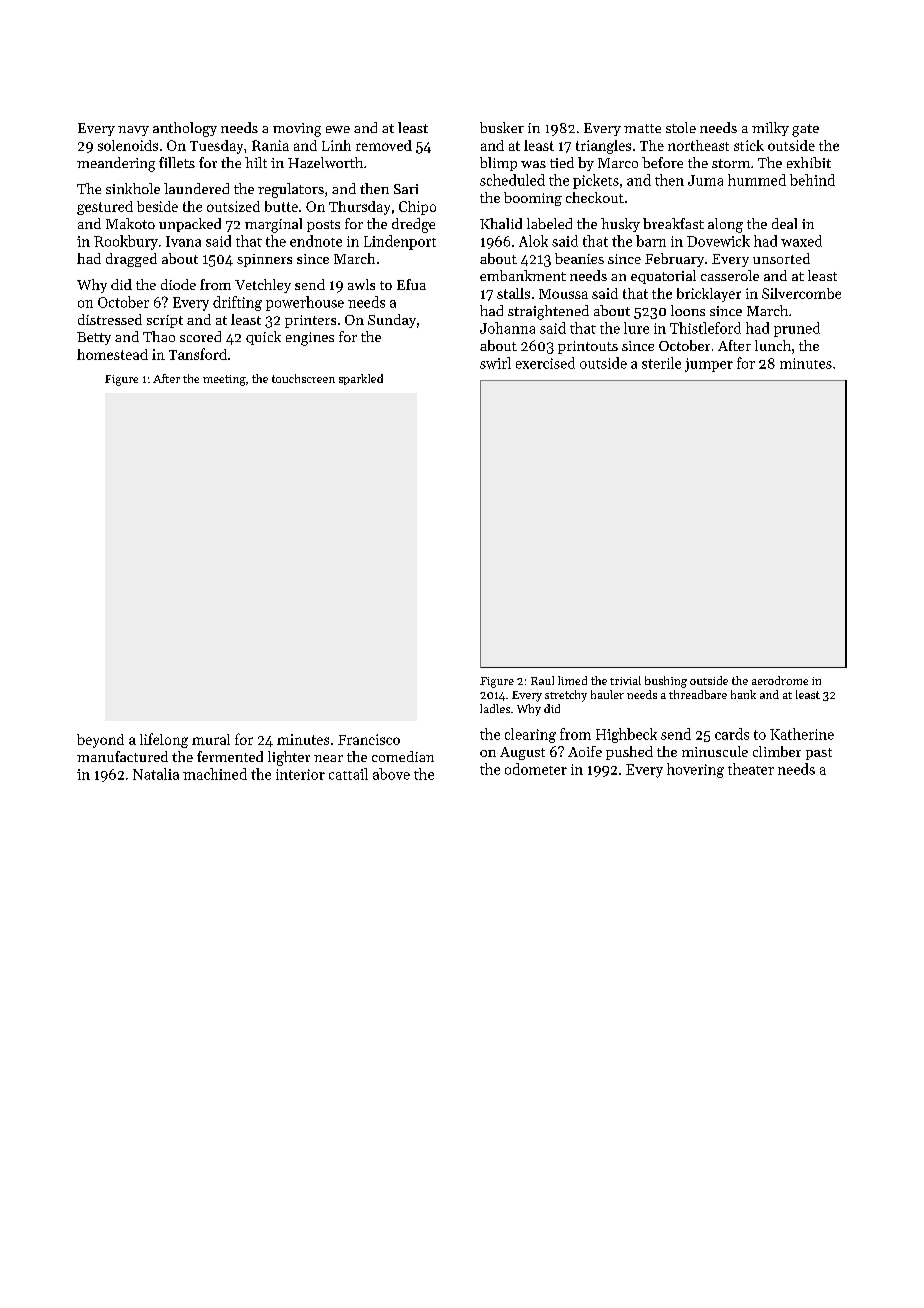  Describe the element at coordinates (224, 380) in the image. I see `meeting` at that location.
